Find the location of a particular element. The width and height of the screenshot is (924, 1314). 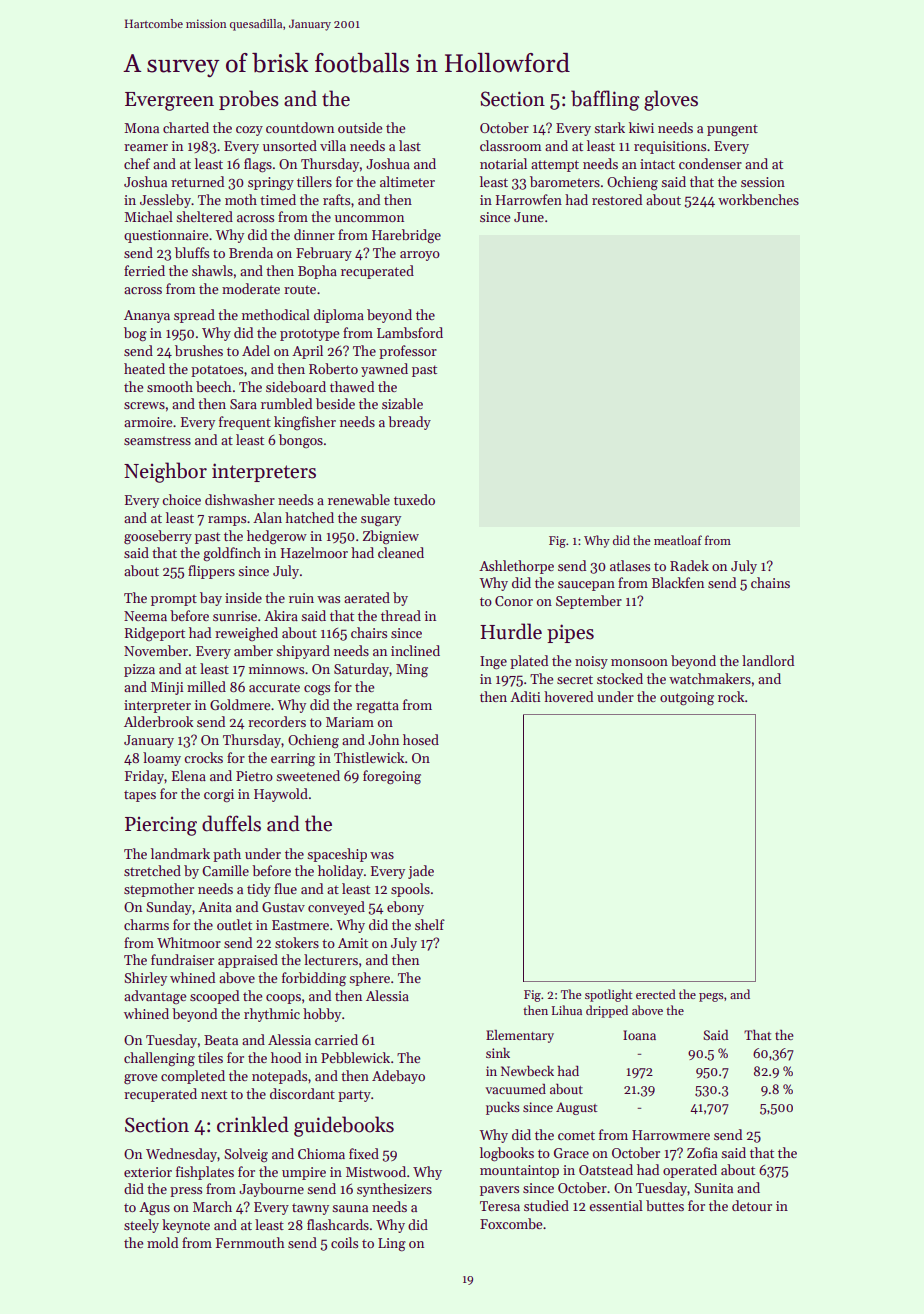

steely is located at coordinates (141, 1226).
